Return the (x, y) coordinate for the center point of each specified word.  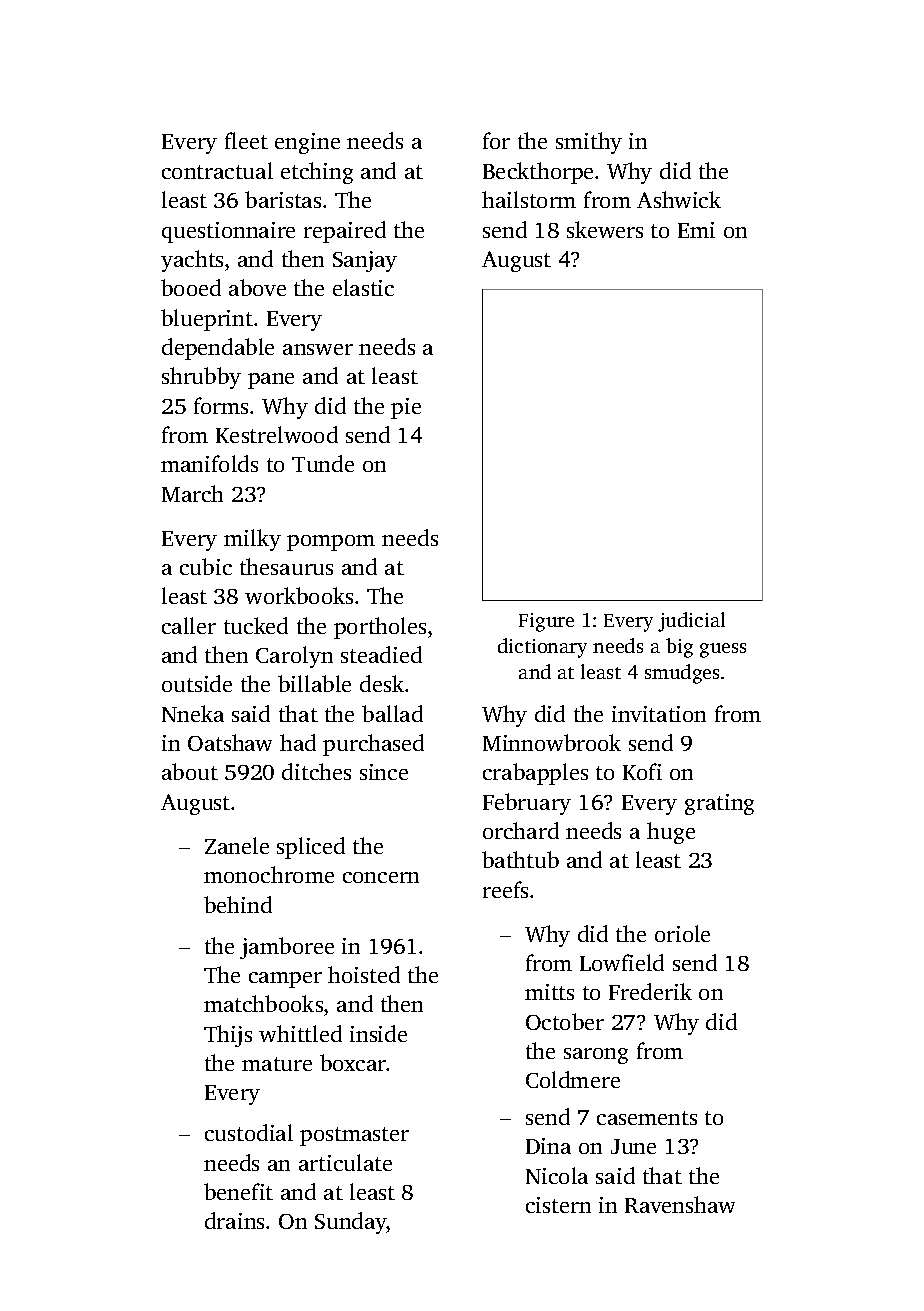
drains (234, 1220)
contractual (217, 170)
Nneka (193, 713)
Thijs (228, 1036)
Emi (696, 230)
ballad (392, 713)
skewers (605, 229)
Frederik (650, 991)
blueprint (207, 320)
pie (406, 408)
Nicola (557, 1175)
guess (723, 650)
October (565, 1021)
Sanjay (365, 261)
